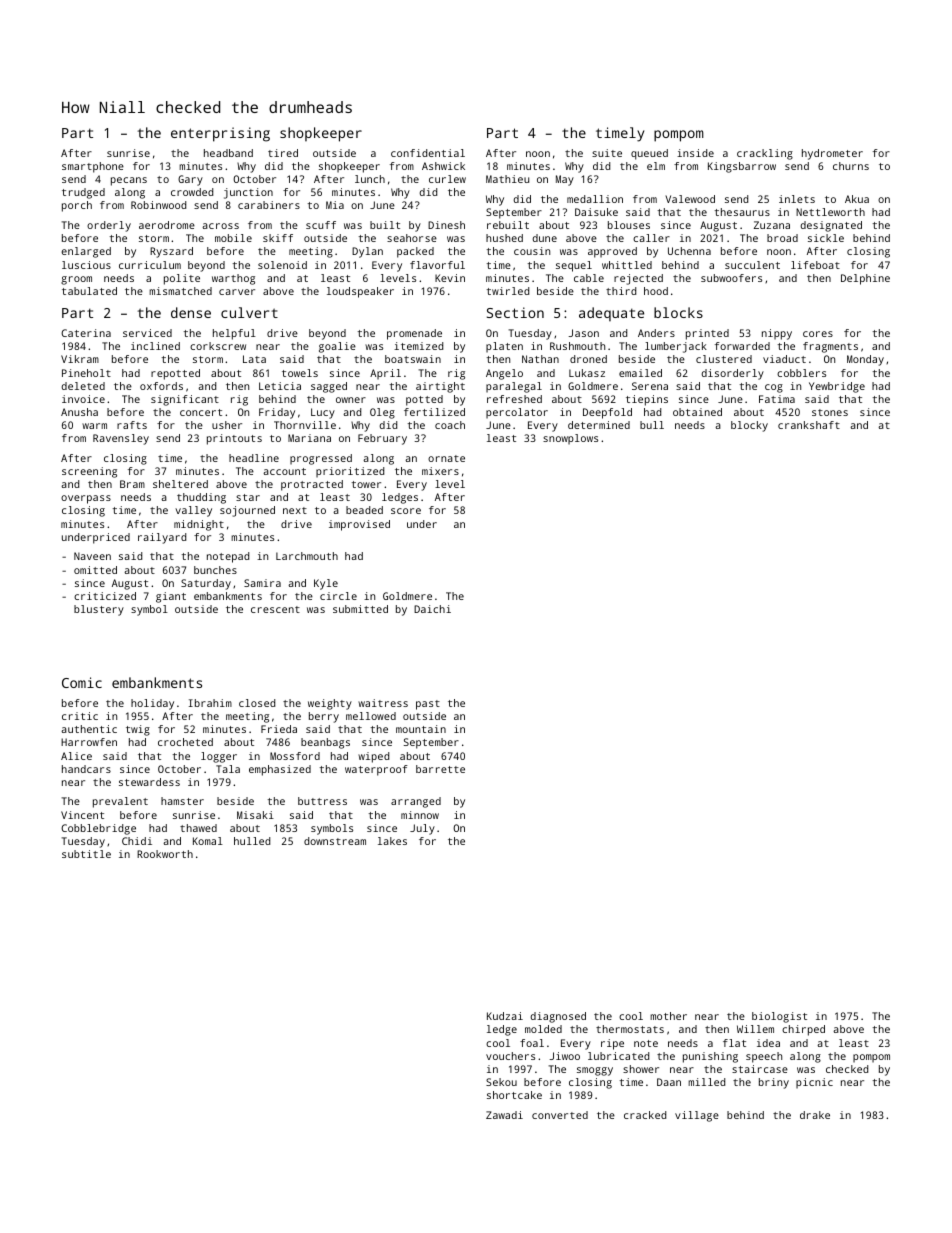  I want to click on submitted, so click(360, 609).
